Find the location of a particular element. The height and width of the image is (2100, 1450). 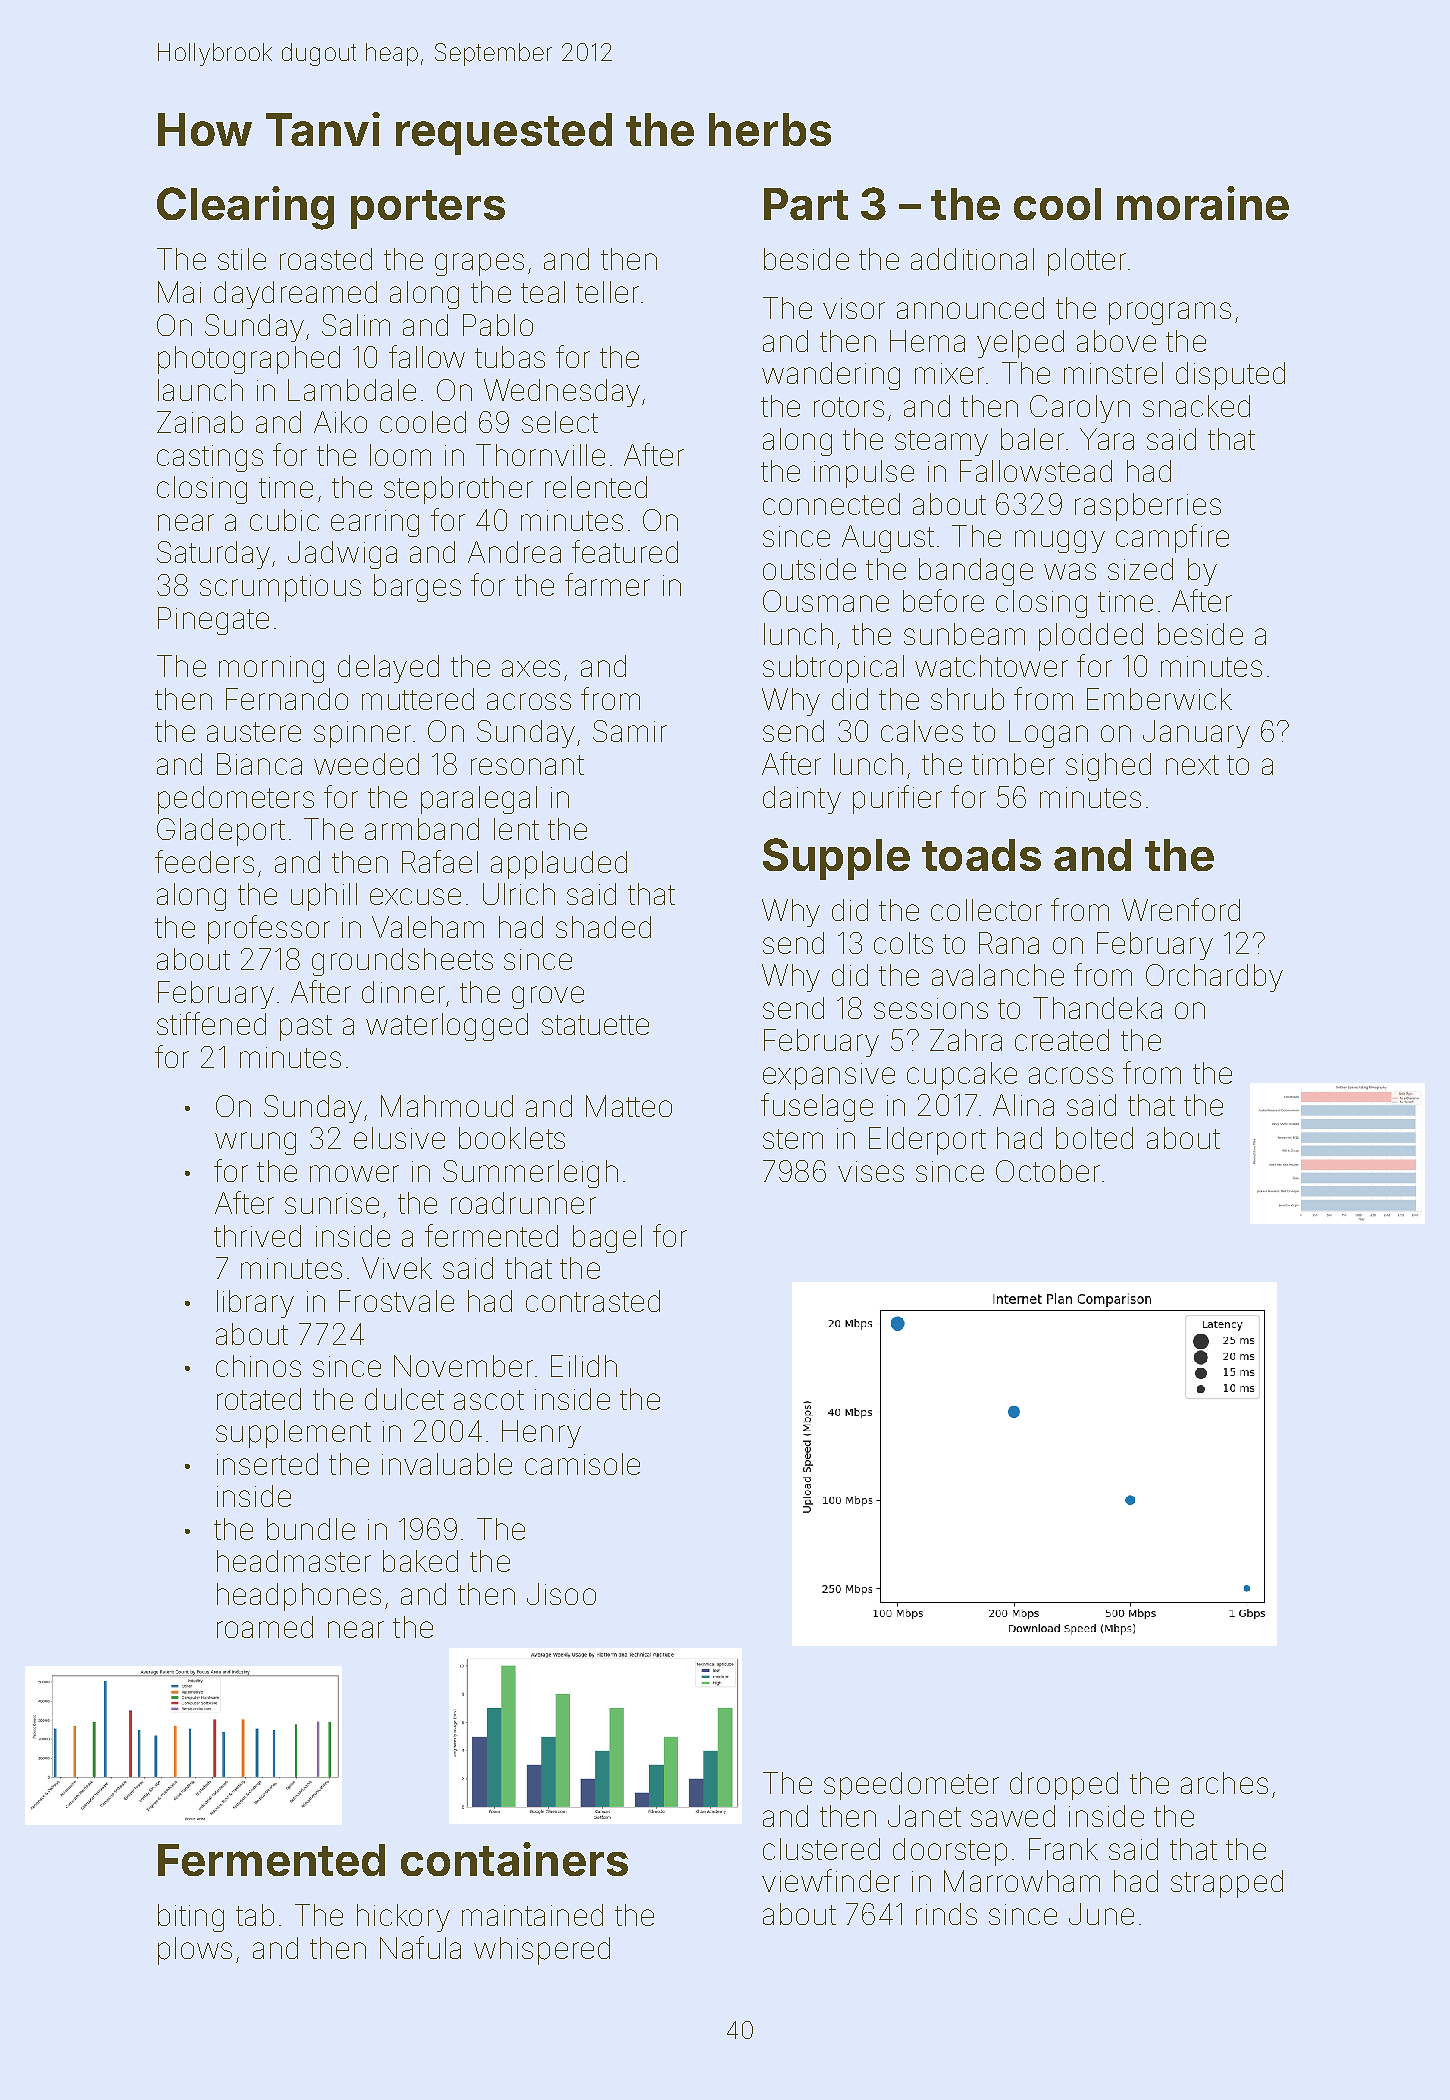

invaluable is located at coordinates (447, 1464).
